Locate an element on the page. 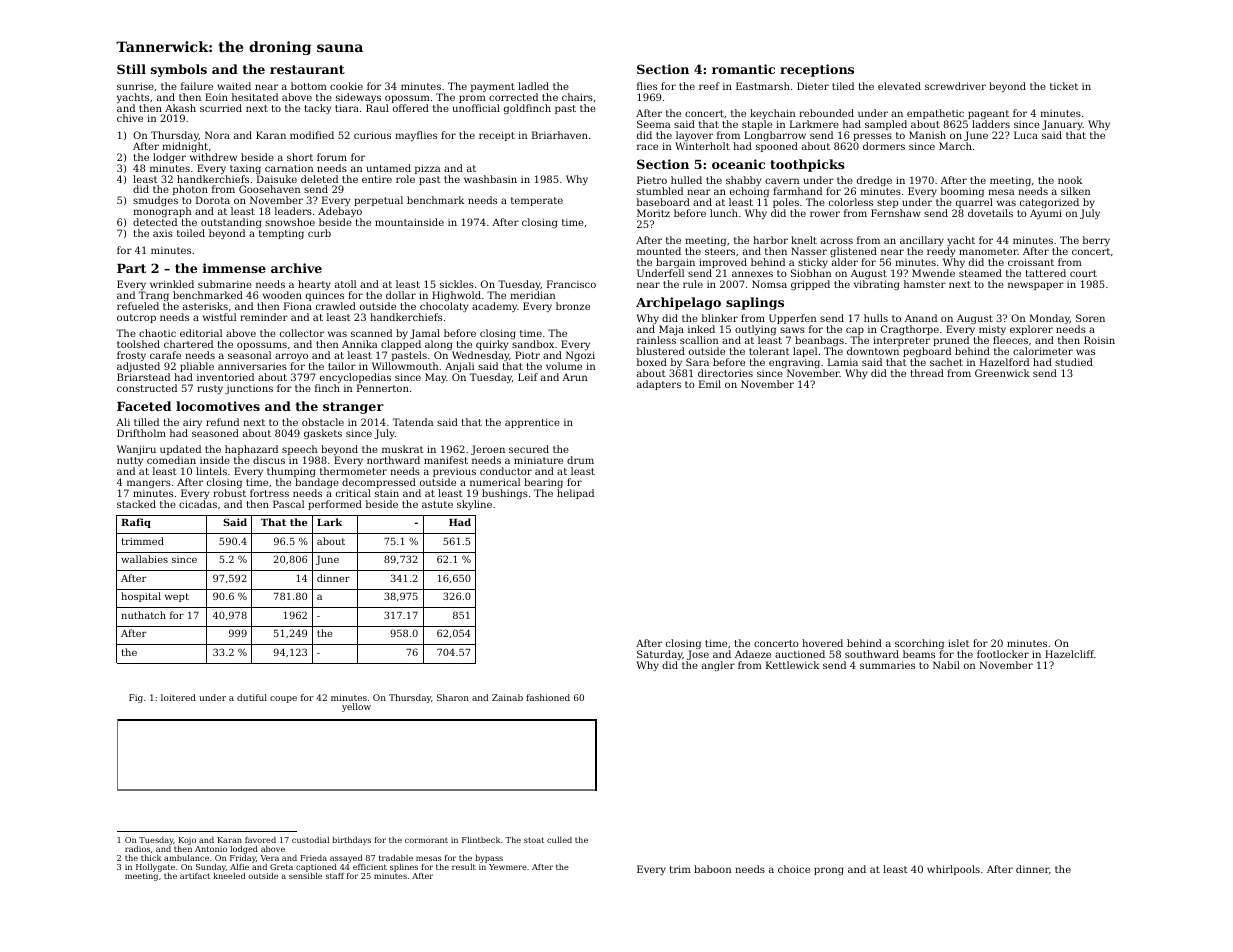  radios is located at coordinates (137, 849).
